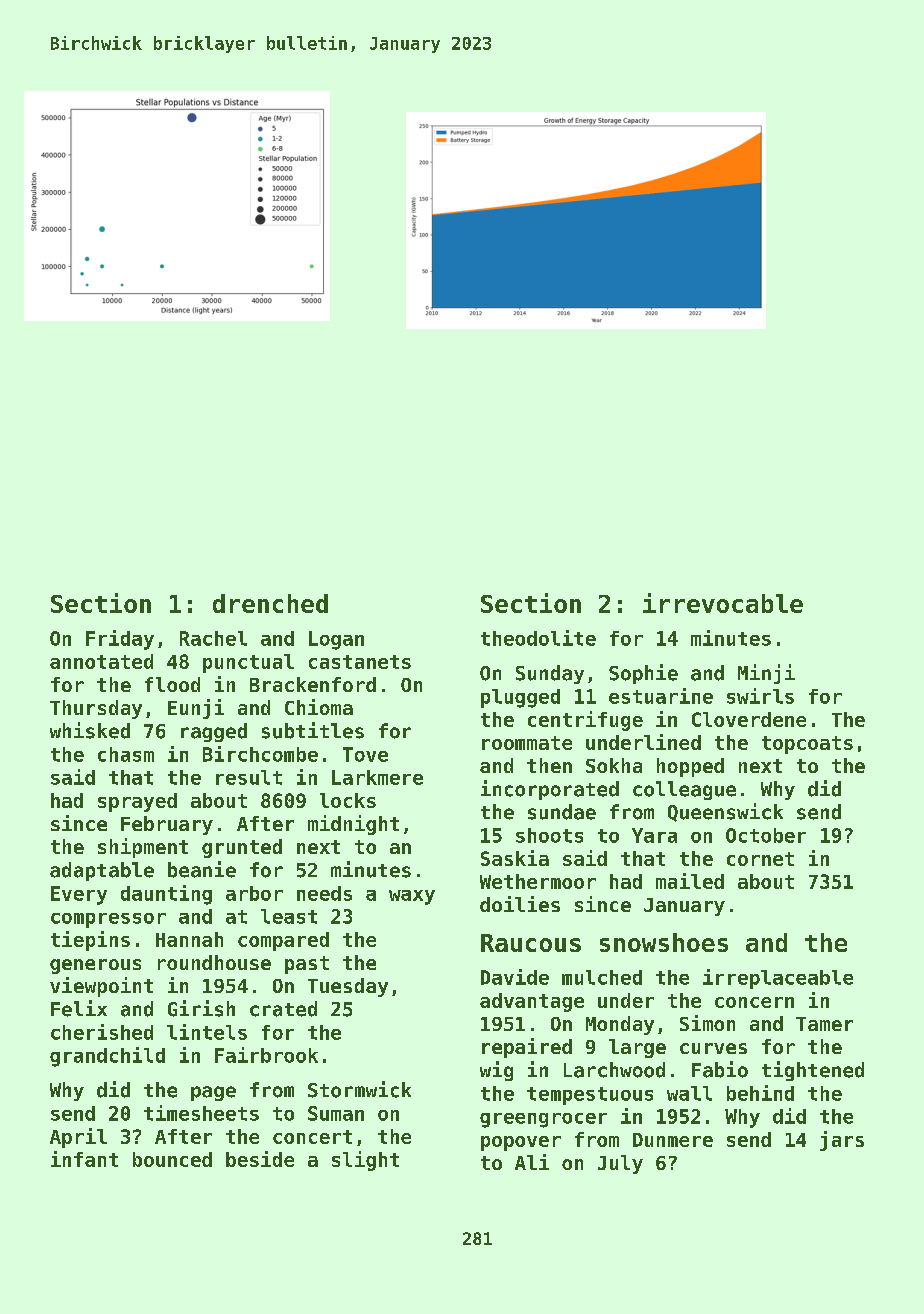 The height and width of the screenshot is (1314, 924). Describe the element at coordinates (720, 1069) in the screenshot. I see `Fabio` at that location.
